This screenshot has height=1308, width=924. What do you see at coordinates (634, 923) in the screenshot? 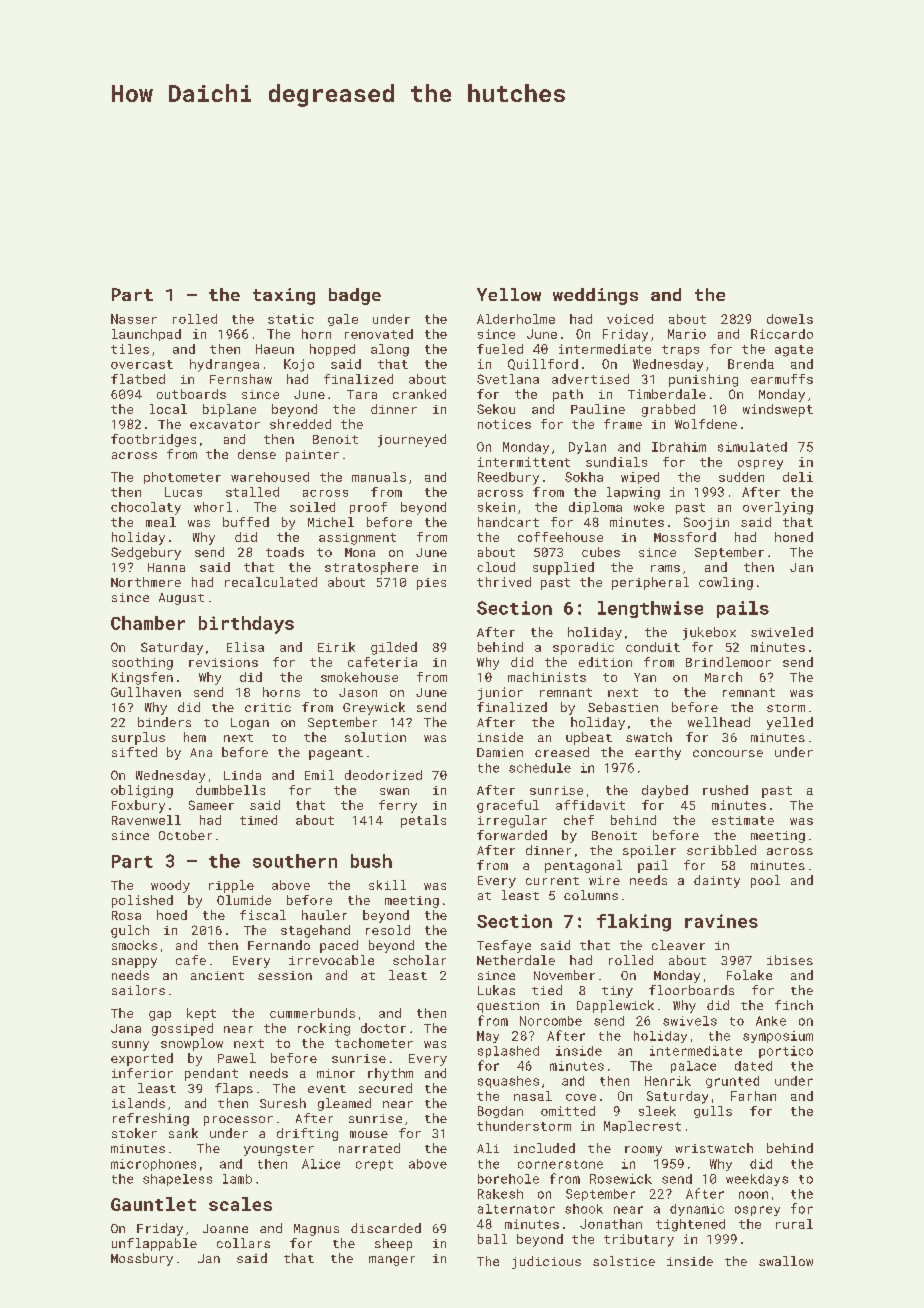
I see `flaking` at bounding box center [634, 923].
